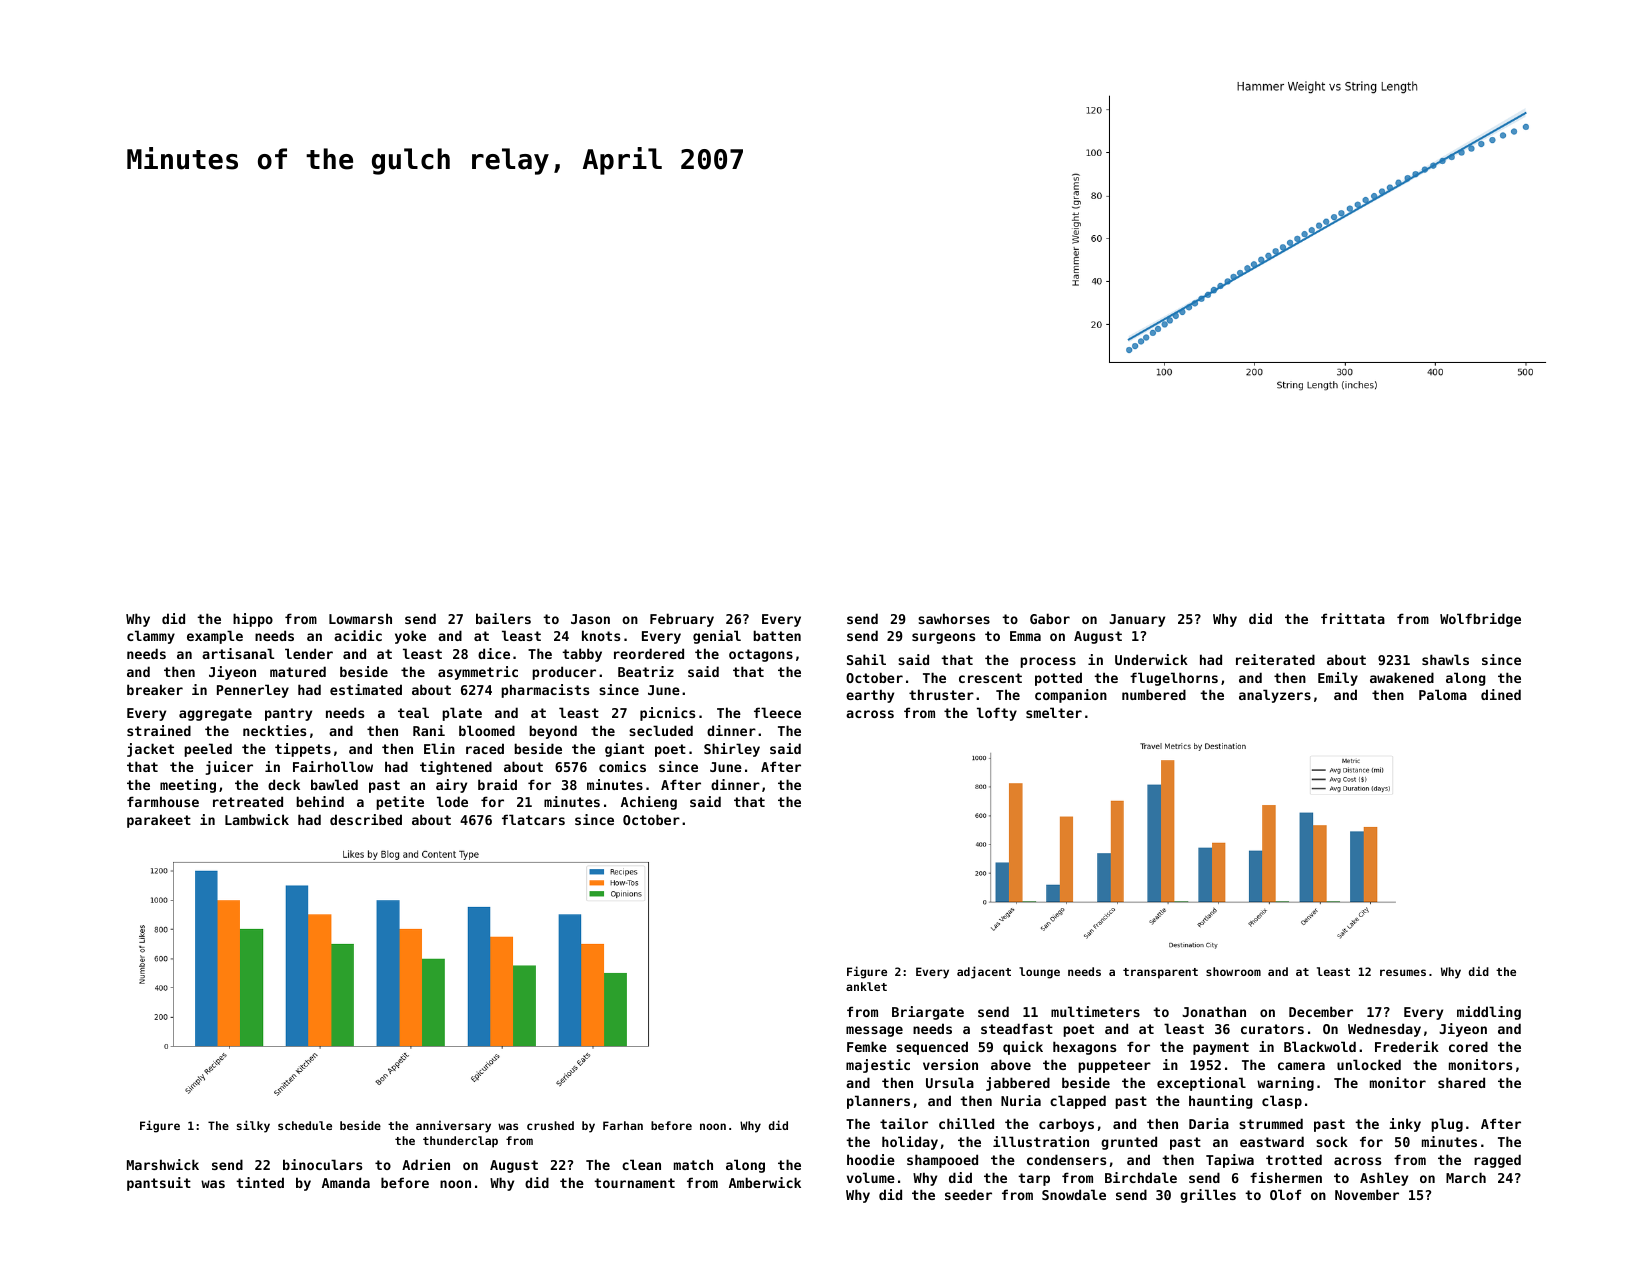 This page has height=1273, width=1648. I want to click on transparent, so click(1160, 973).
